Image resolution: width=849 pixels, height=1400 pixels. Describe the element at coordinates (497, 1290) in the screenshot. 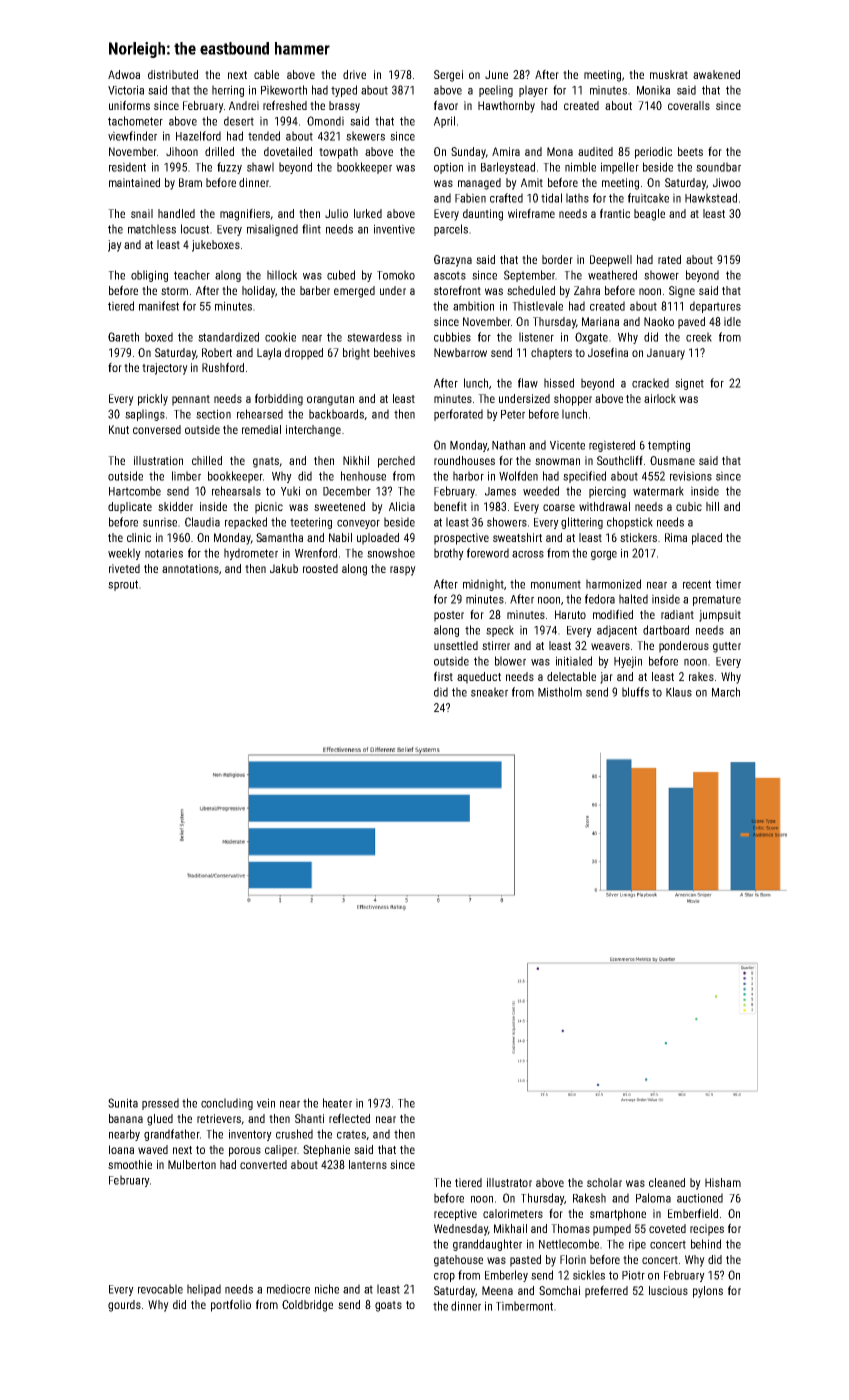

I see `Meena` at that location.
